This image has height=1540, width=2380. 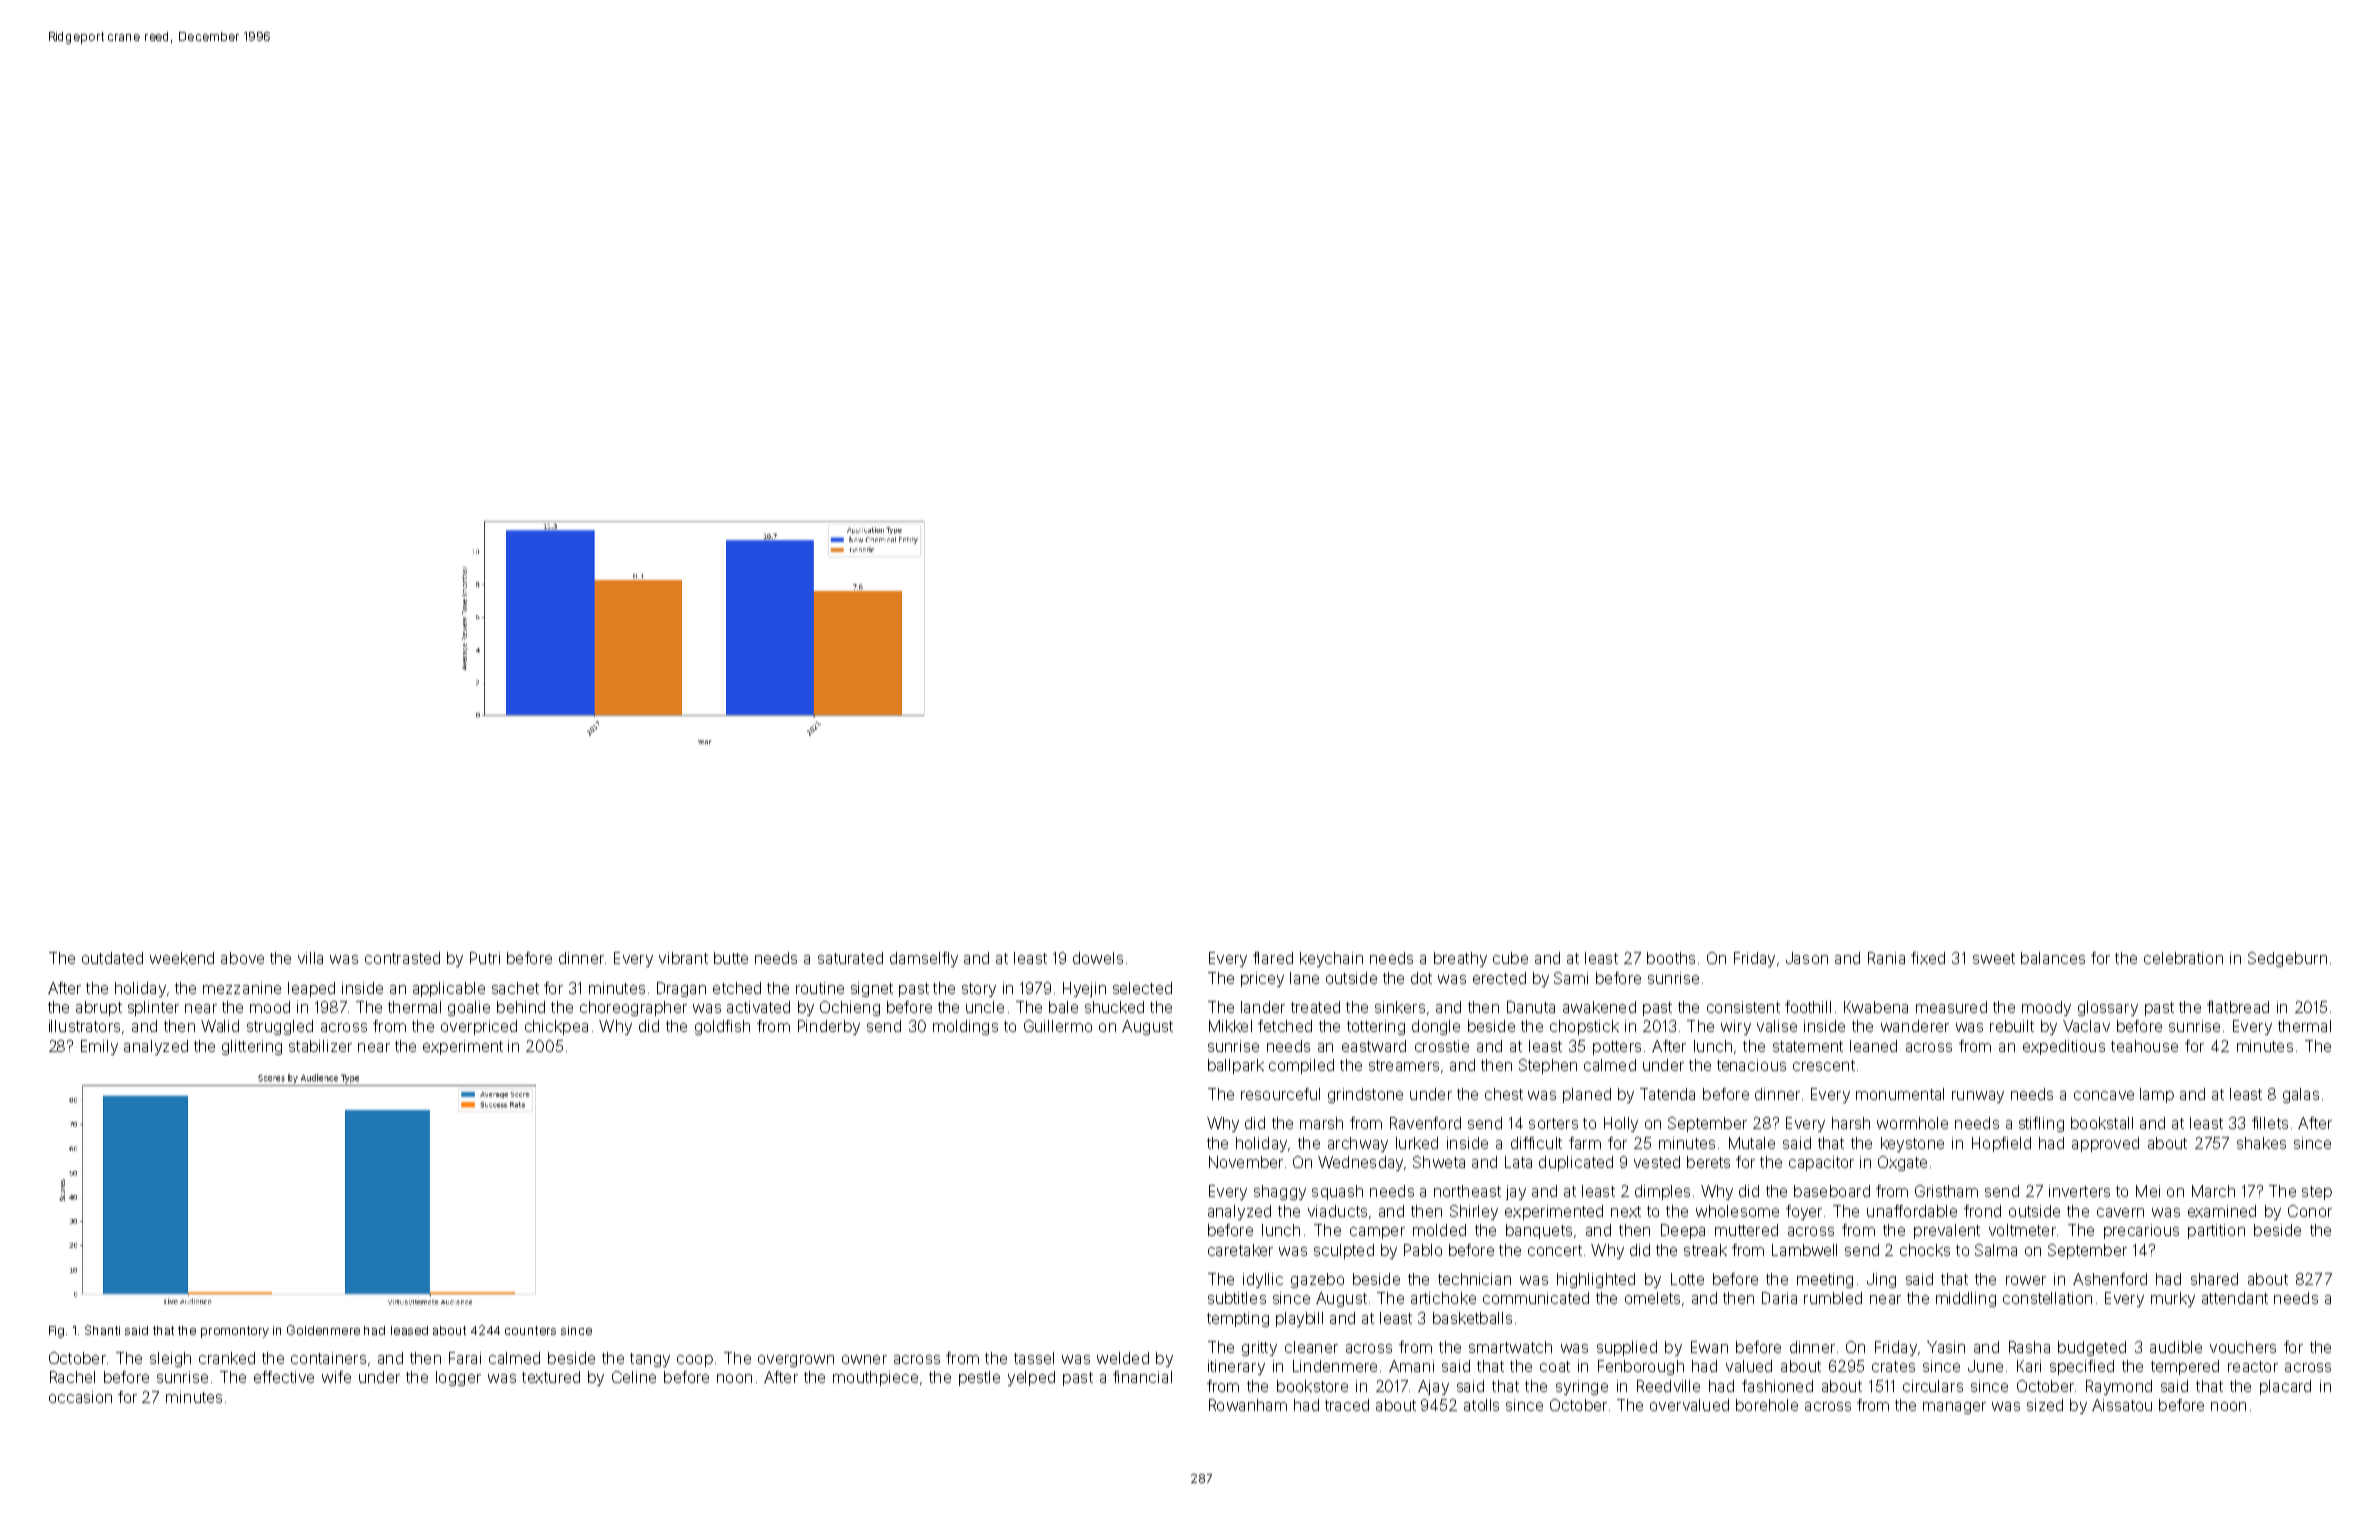 What do you see at coordinates (530, 1330) in the image?
I see `counters` at bounding box center [530, 1330].
